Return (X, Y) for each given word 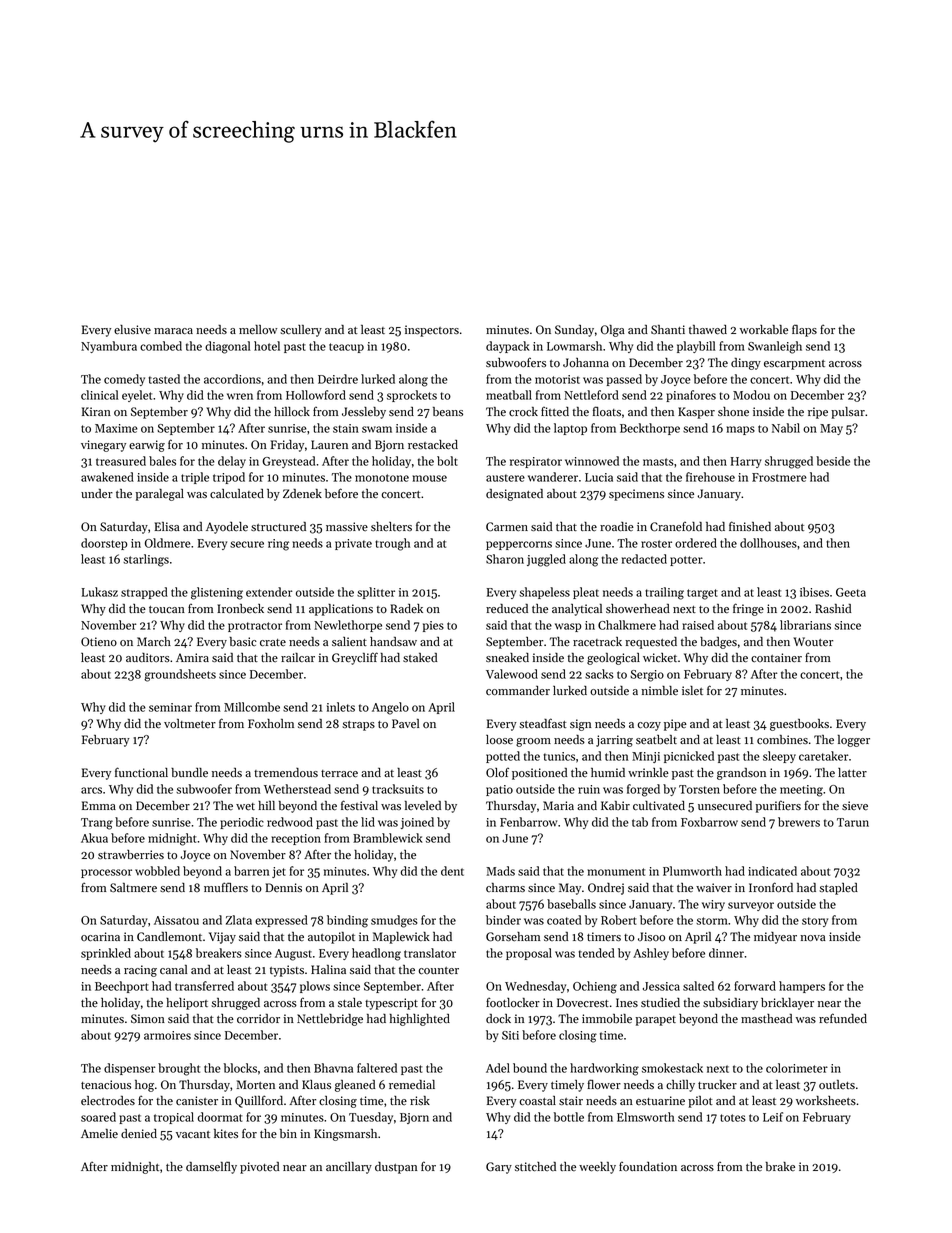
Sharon (505, 559)
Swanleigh (775, 347)
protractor (255, 627)
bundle (189, 773)
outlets (837, 1084)
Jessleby (364, 413)
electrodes (108, 1101)
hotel (267, 346)
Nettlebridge (330, 1020)
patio (499, 790)
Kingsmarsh (345, 1135)
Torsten (699, 789)
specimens (636, 495)
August (293, 955)
